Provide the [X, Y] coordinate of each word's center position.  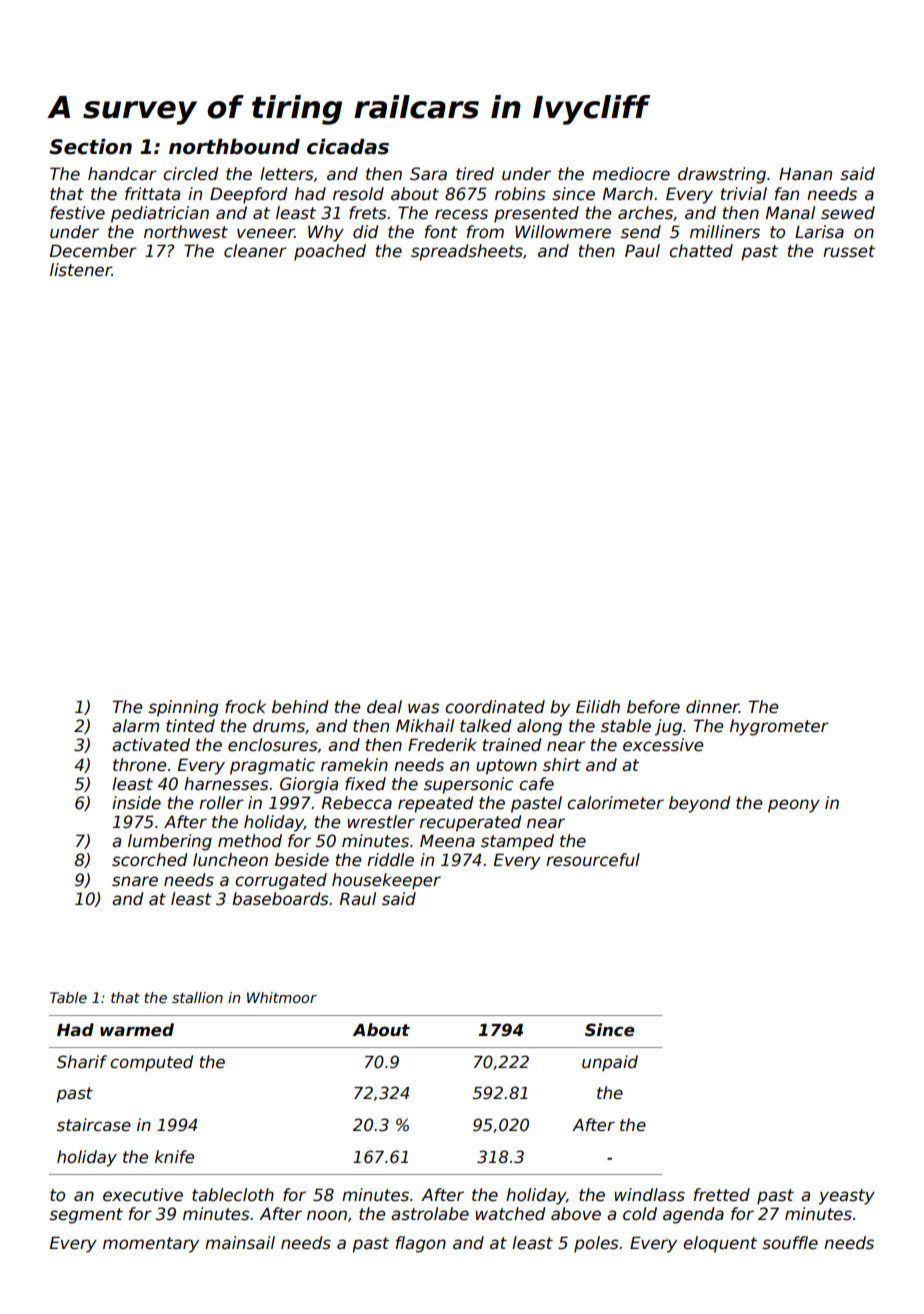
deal [384, 707]
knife [174, 1157]
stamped [517, 842]
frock [245, 707]
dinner [712, 707]
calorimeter [615, 803]
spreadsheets [467, 252]
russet [849, 251]
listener [81, 270]
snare [135, 881]
